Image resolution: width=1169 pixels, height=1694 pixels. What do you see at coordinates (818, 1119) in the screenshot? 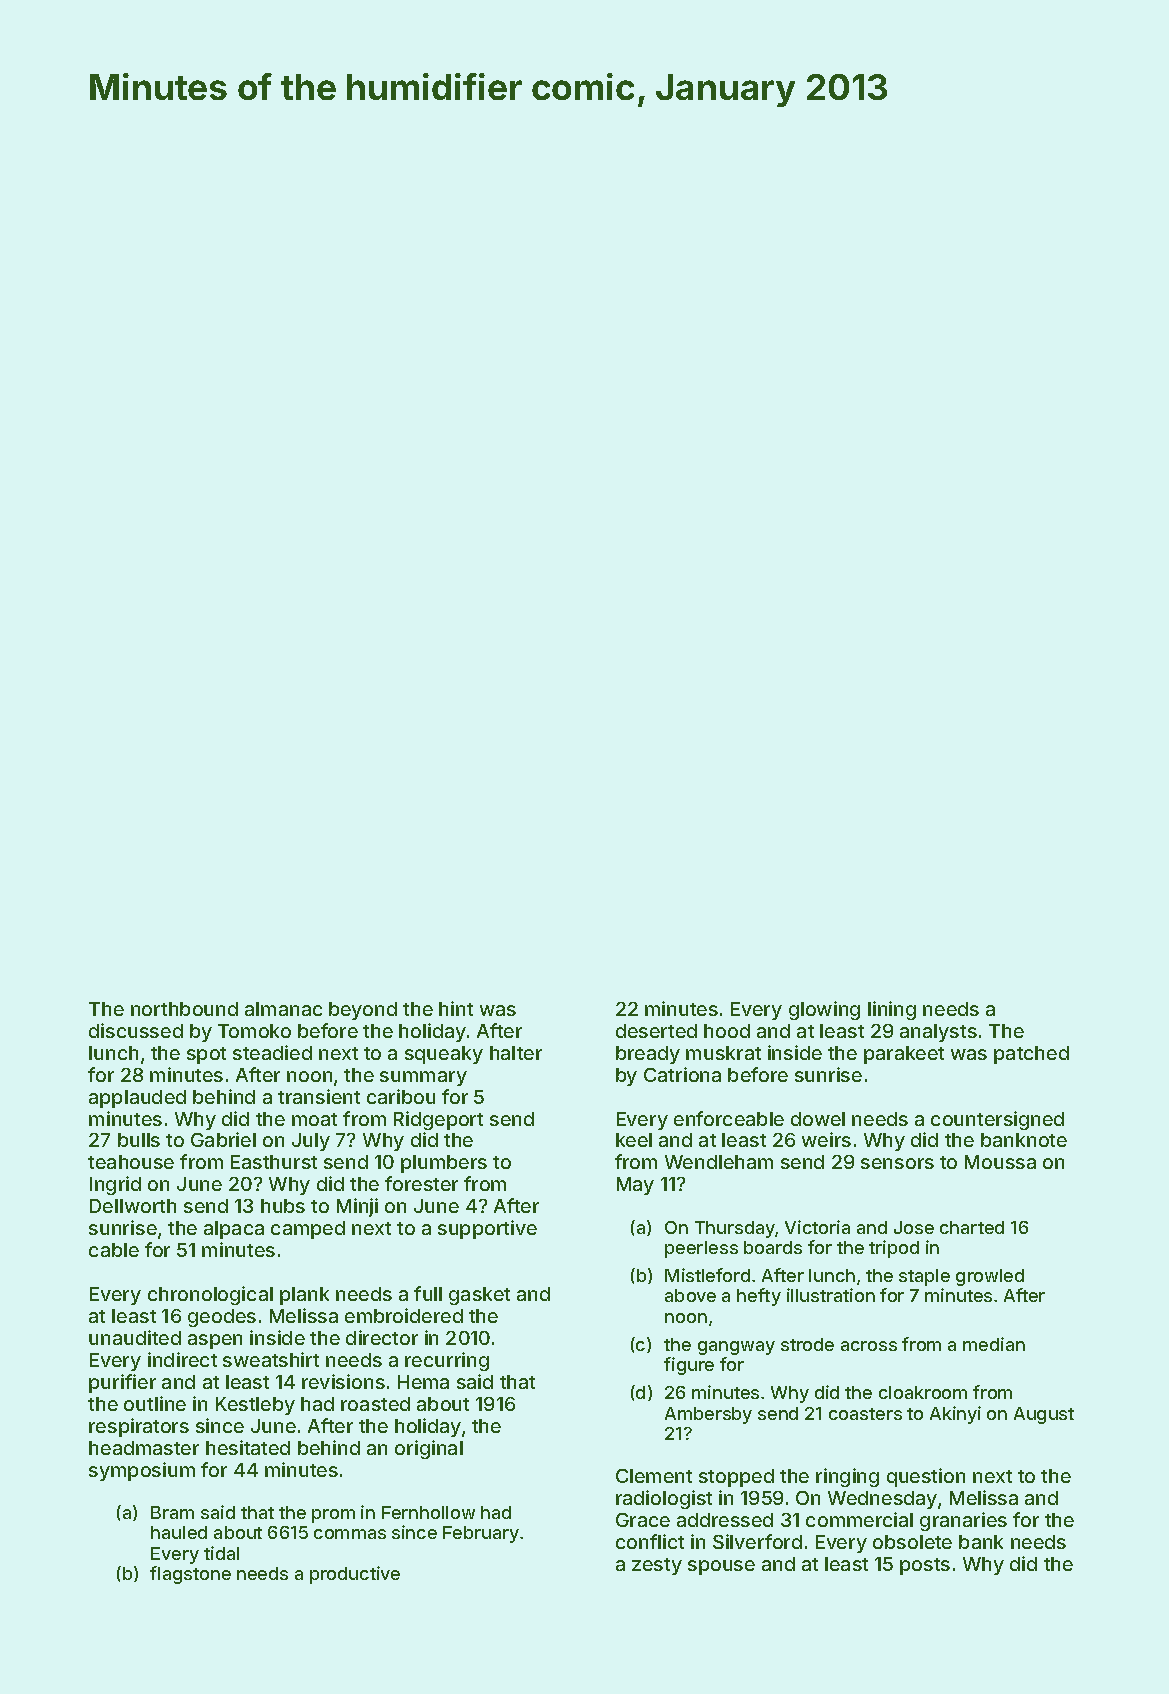
I see `dowel` at bounding box center [818, 1119].
